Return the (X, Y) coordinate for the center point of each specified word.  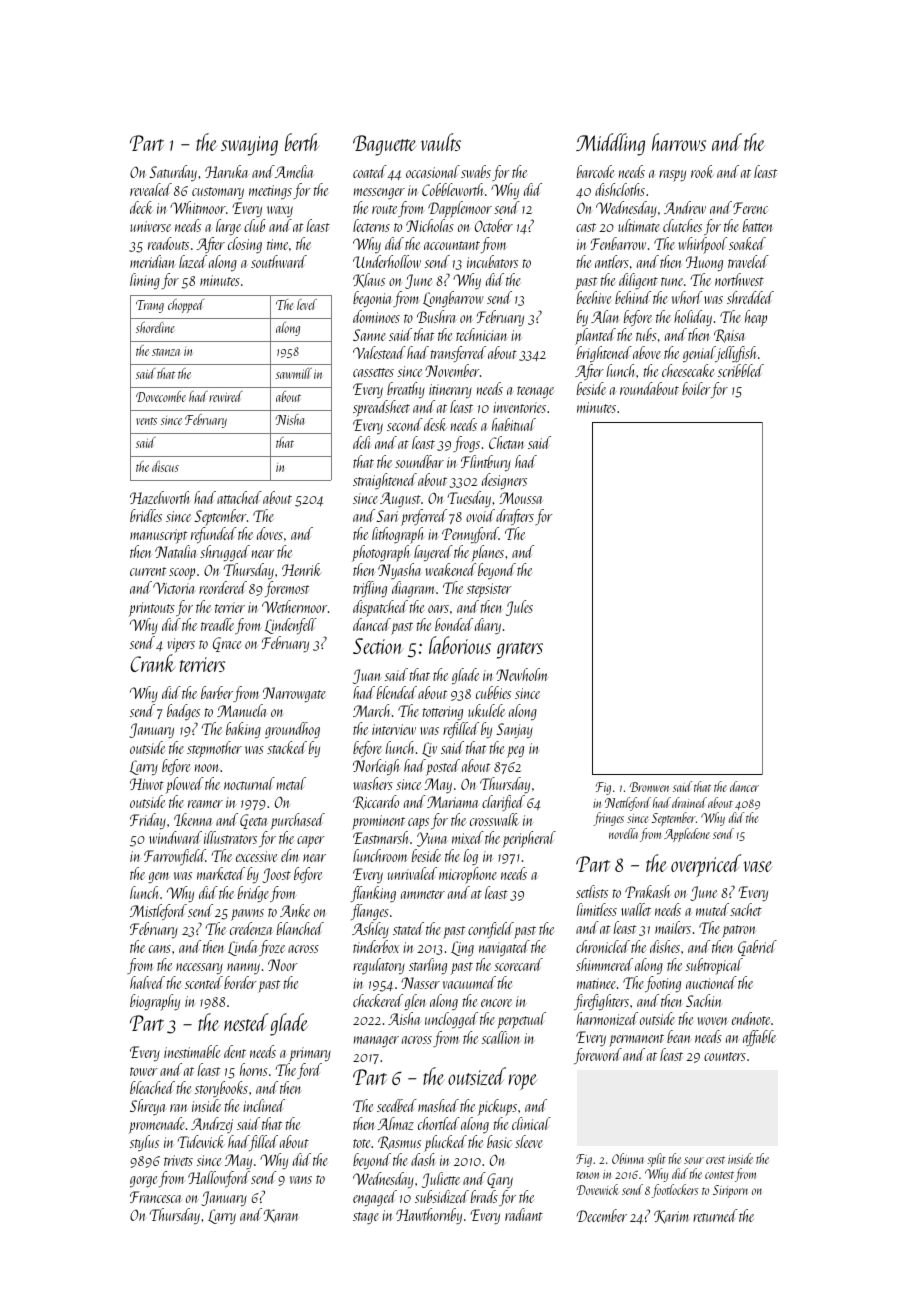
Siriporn (730, 1191)
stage (366, 1218)
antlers (612, 261)
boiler (696, 388)
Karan (281, 1216)
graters (520, 650)
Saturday (173, 173)
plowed (185, 785)
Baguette (385, 145)
